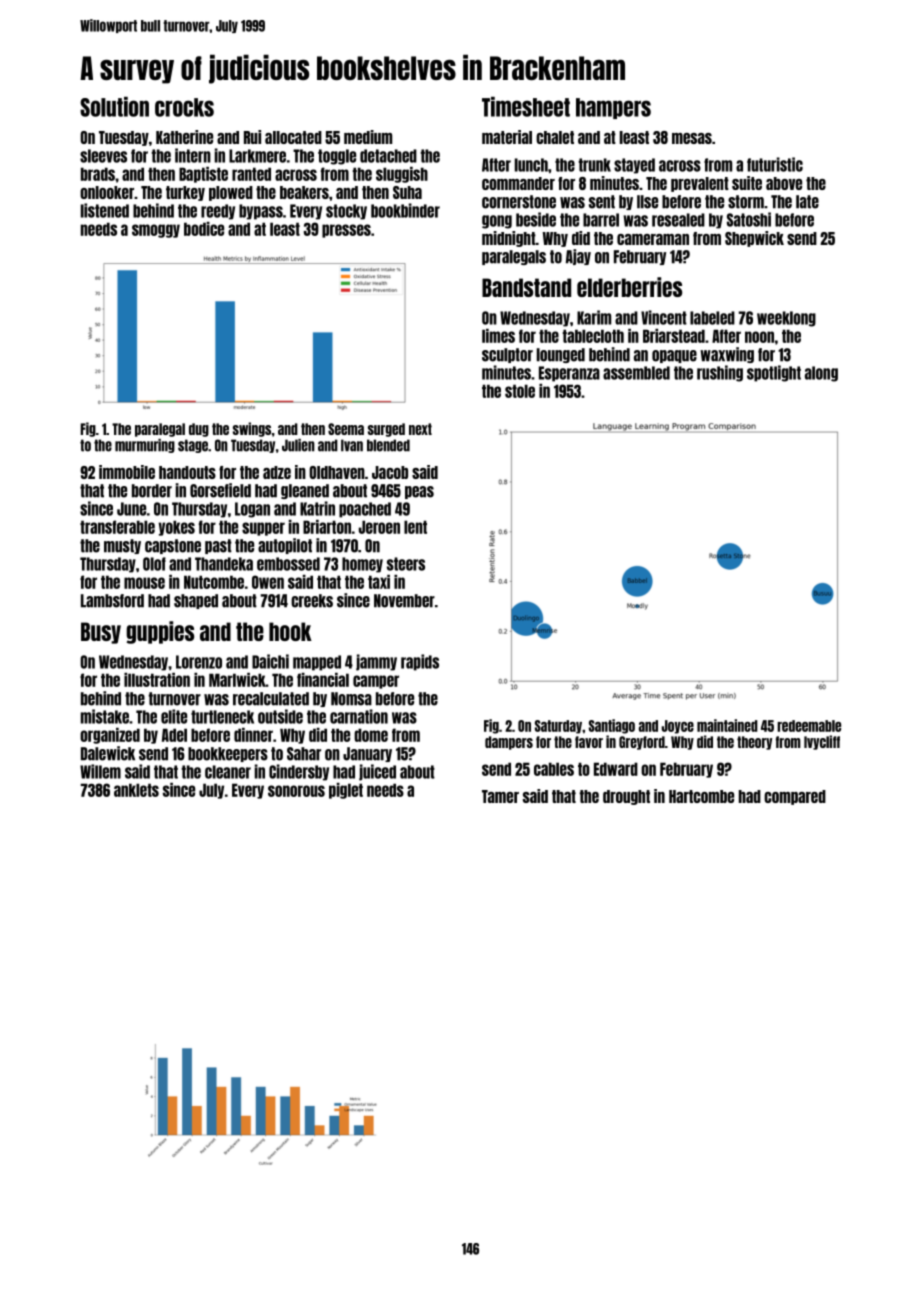  What do you see at coordinates (199, 430) in the document?
I see `dug` at bounding box center [199, 430].
